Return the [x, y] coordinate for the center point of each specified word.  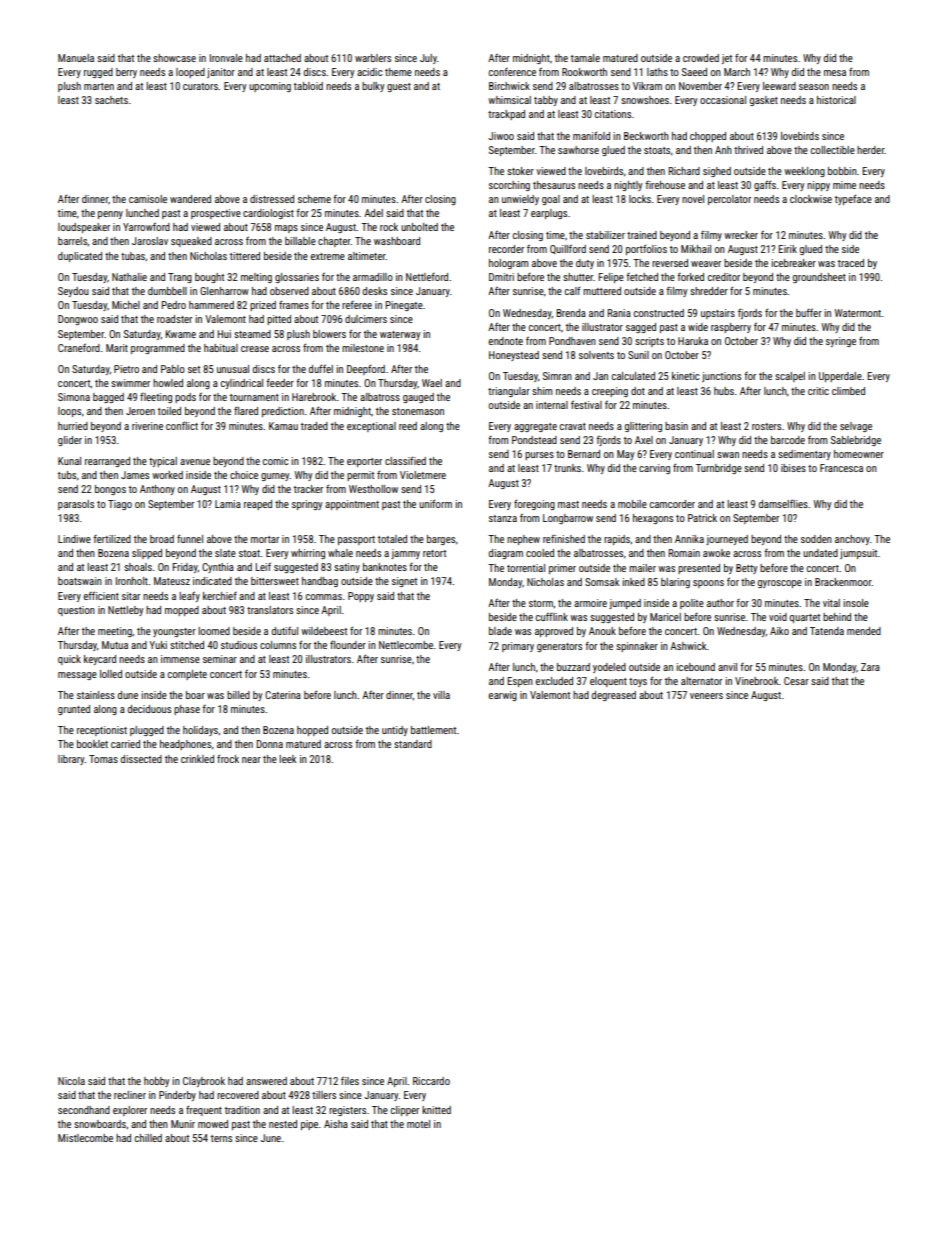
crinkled [197, 759]
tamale [585, 58]
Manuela [76, 58]
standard [413, 744]
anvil [727, 667]
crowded [701, 58]
